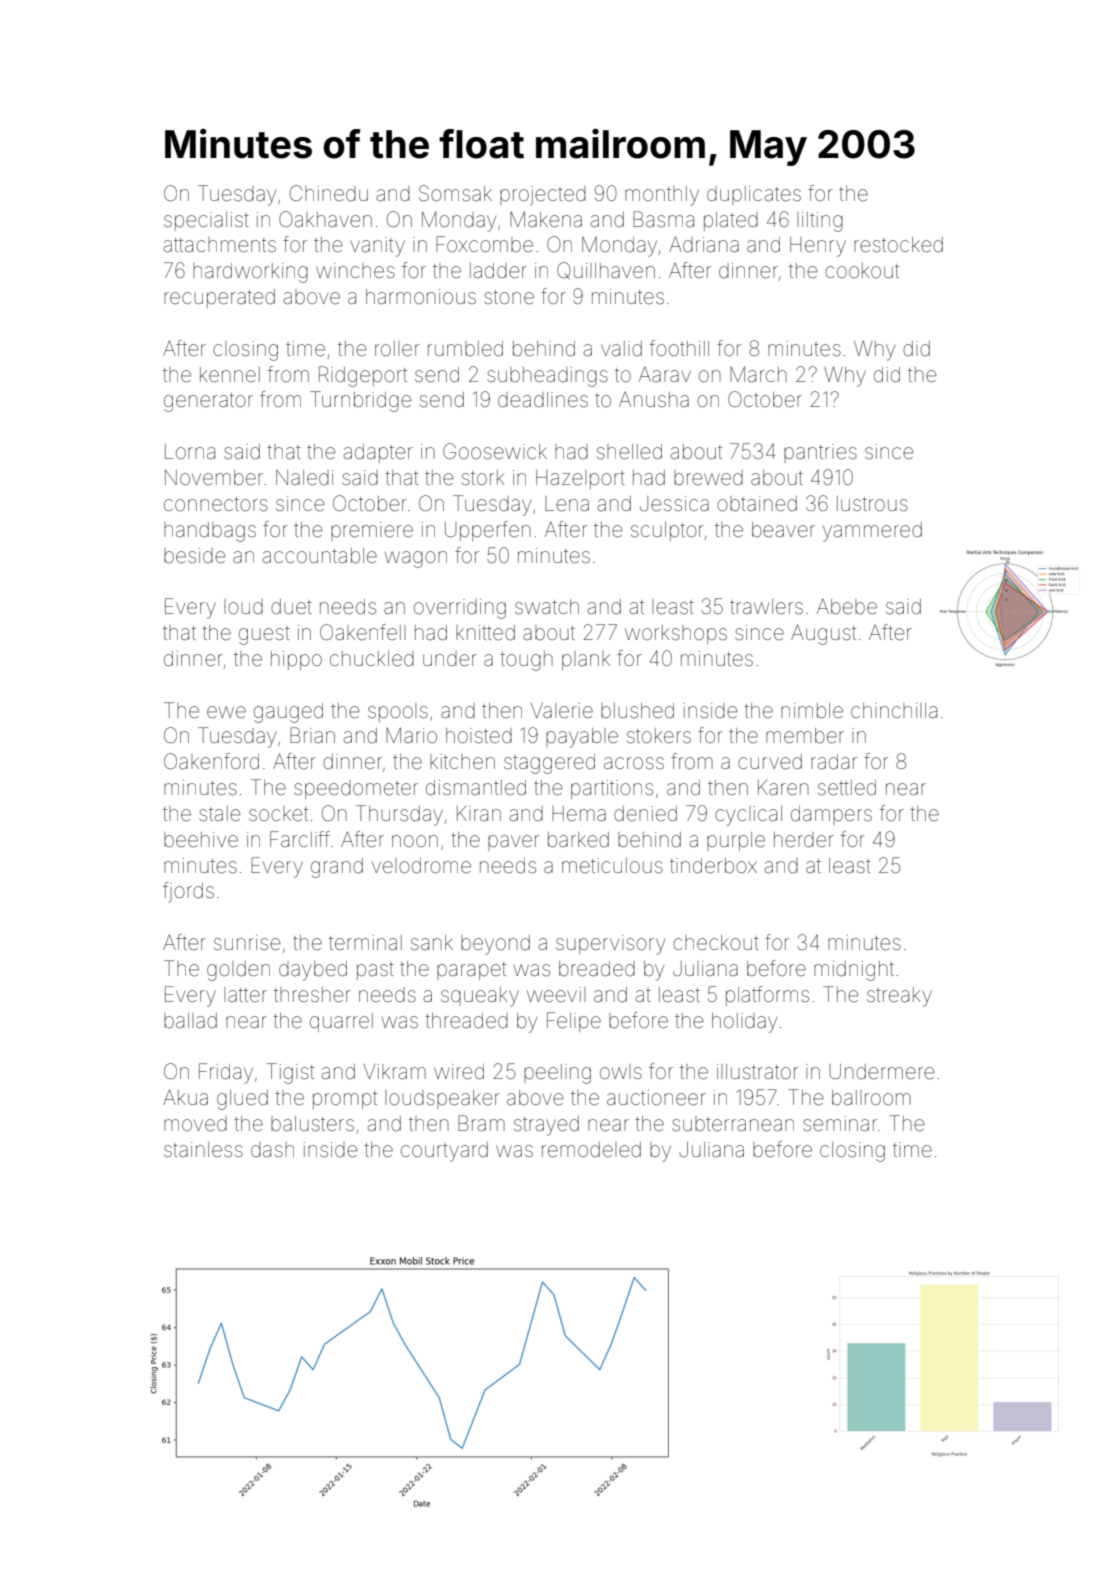  I want to click on shelled, so click(629, 452).
